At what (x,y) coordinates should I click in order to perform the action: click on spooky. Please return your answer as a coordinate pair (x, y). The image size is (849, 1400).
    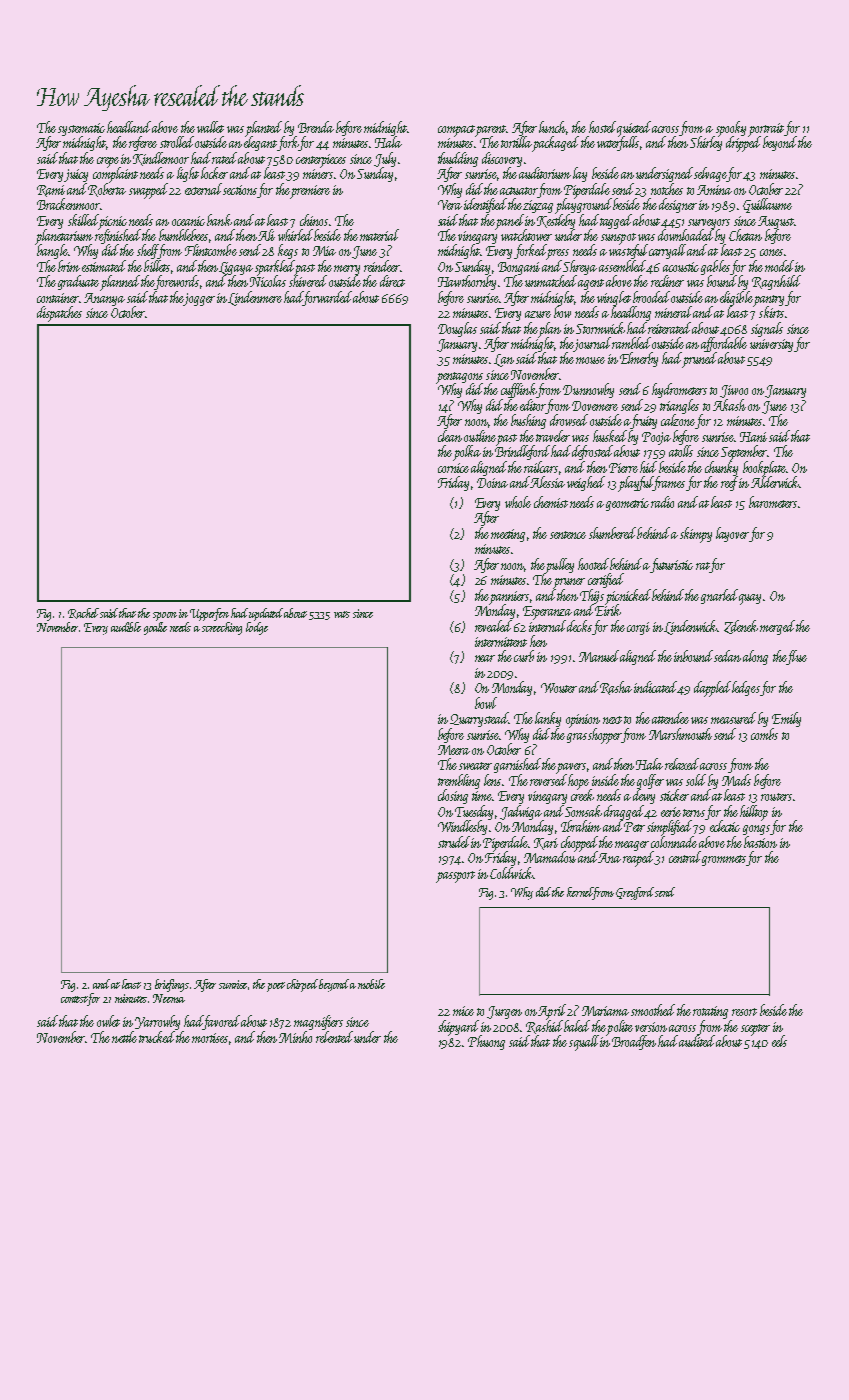
    Looking at the image, I should click on (730, 129).
